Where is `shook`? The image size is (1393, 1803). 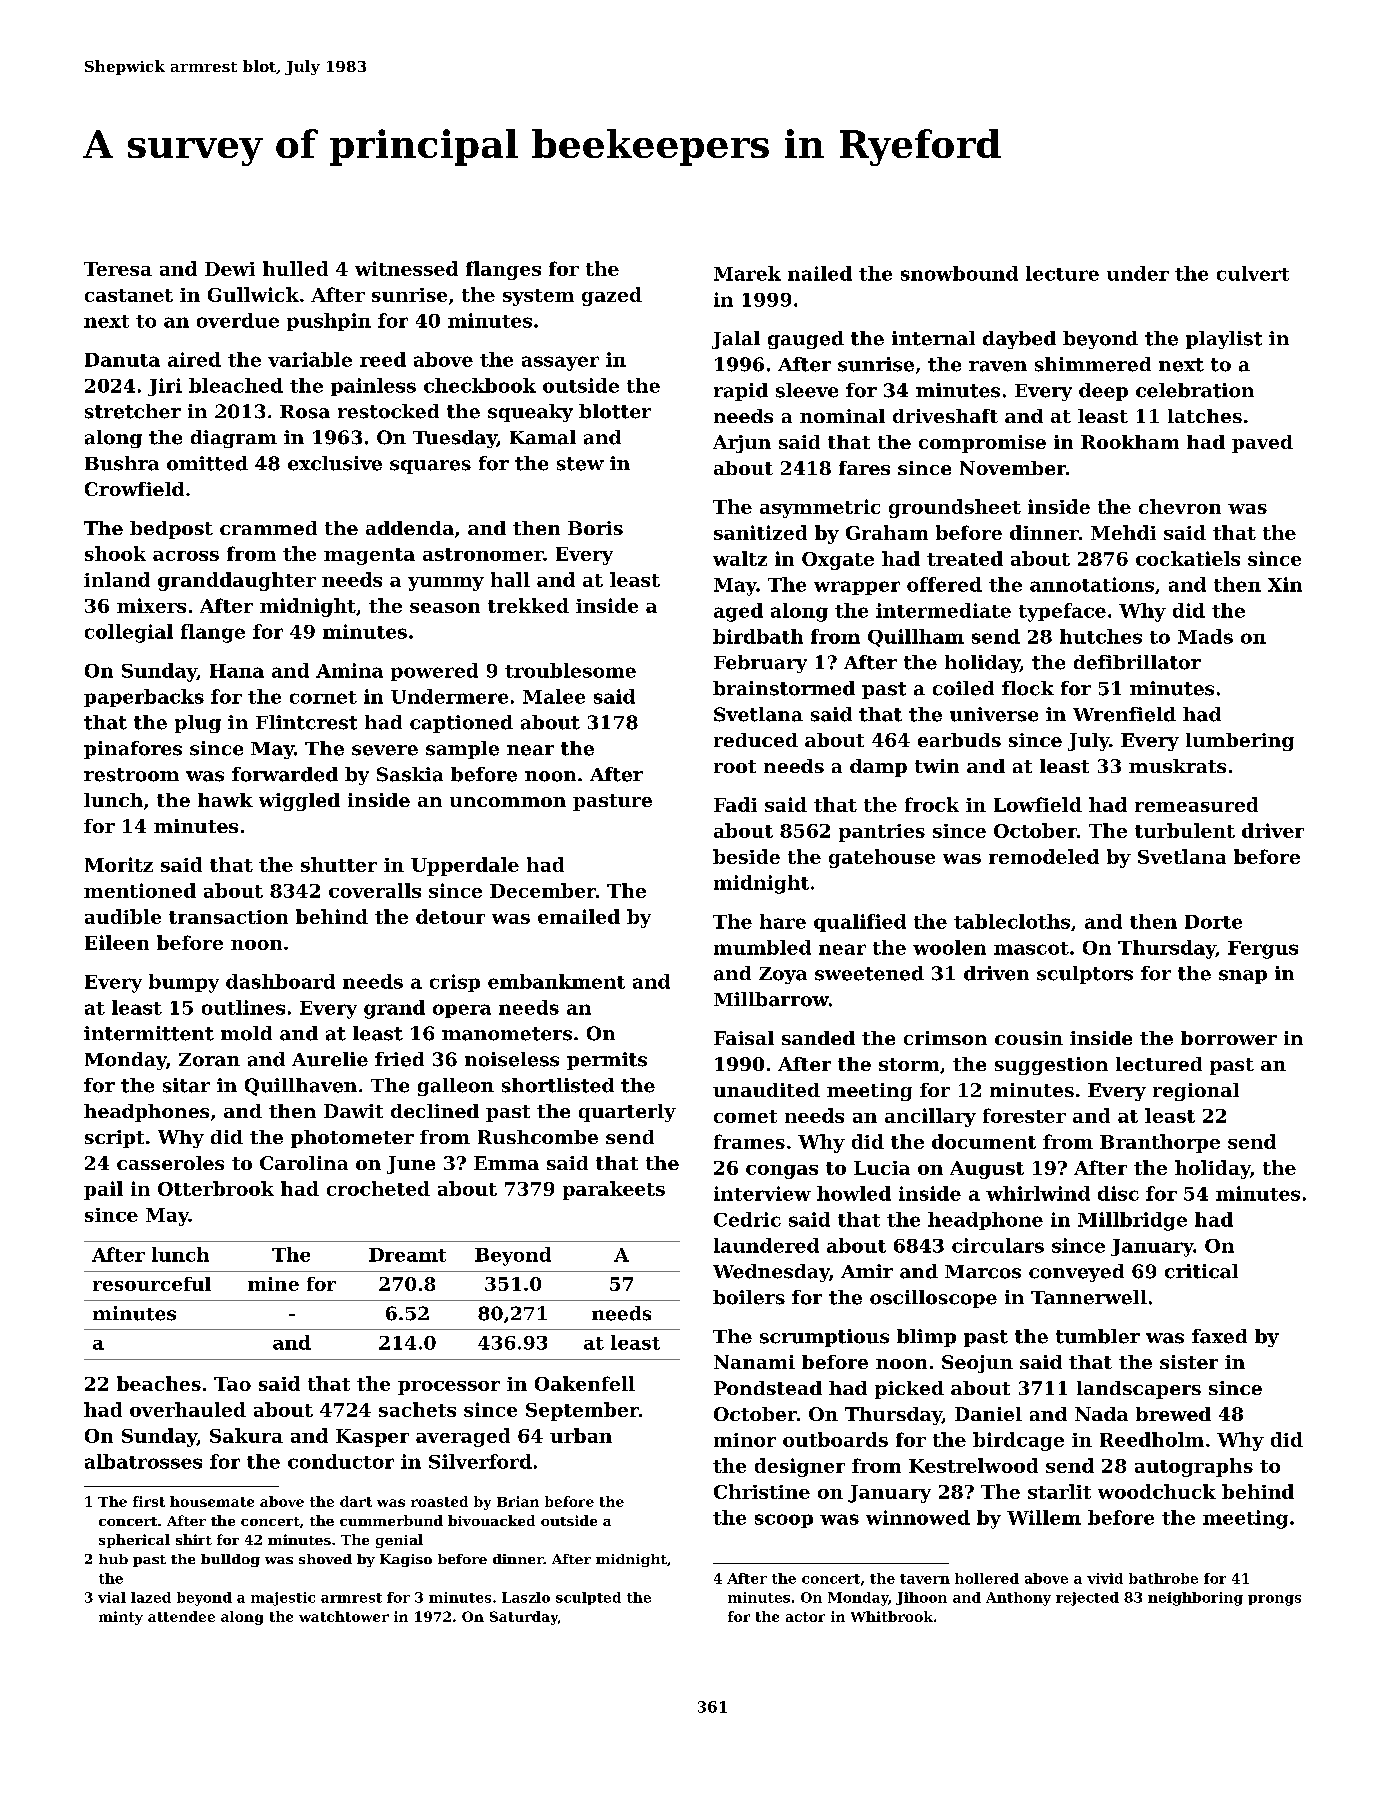 shook is located at coordinates (115, 553).
